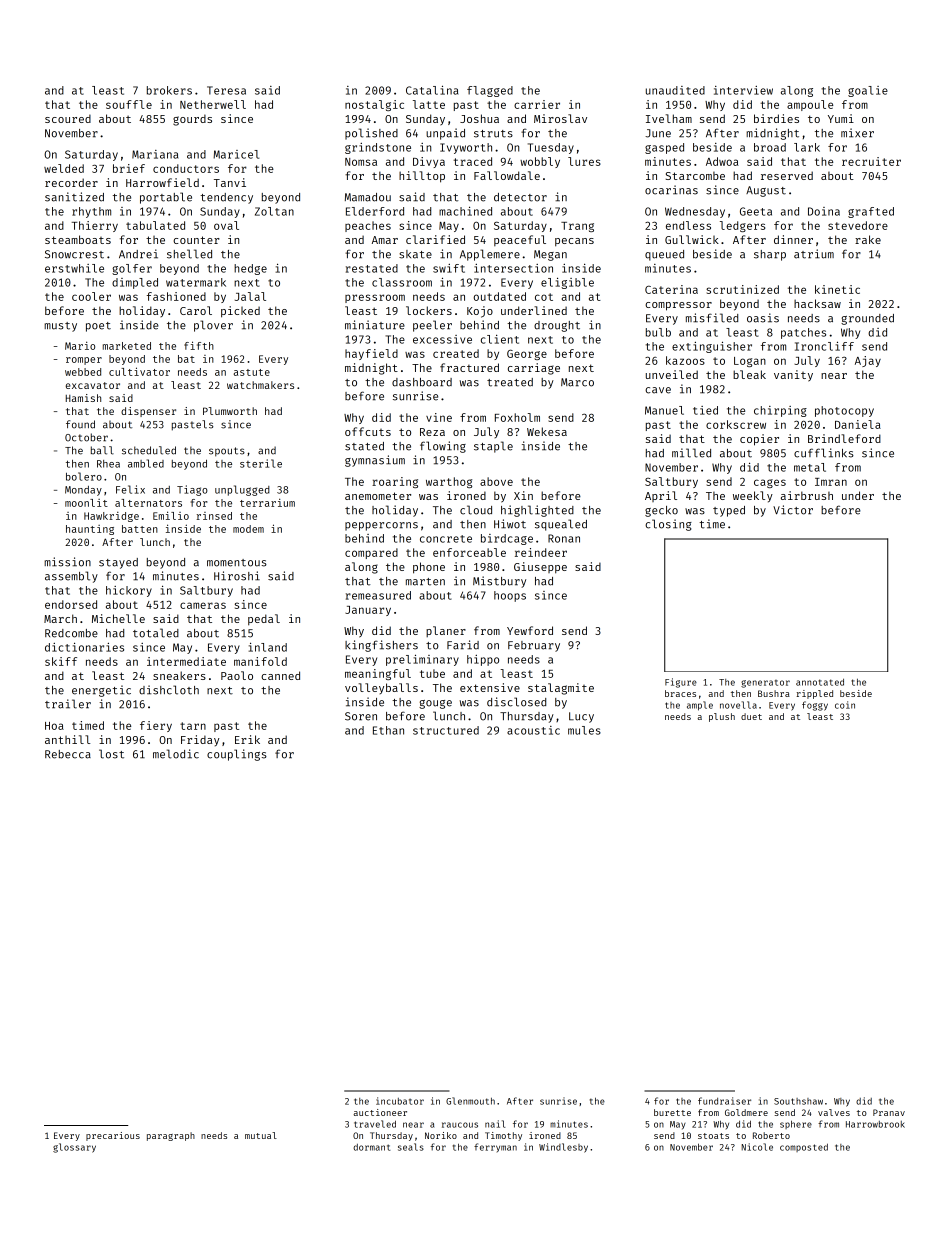 This screenshot has width=952, height=1233. Describe the element at coordinates (432, 90) in the screenshot. I see `Catalina` at that location.
